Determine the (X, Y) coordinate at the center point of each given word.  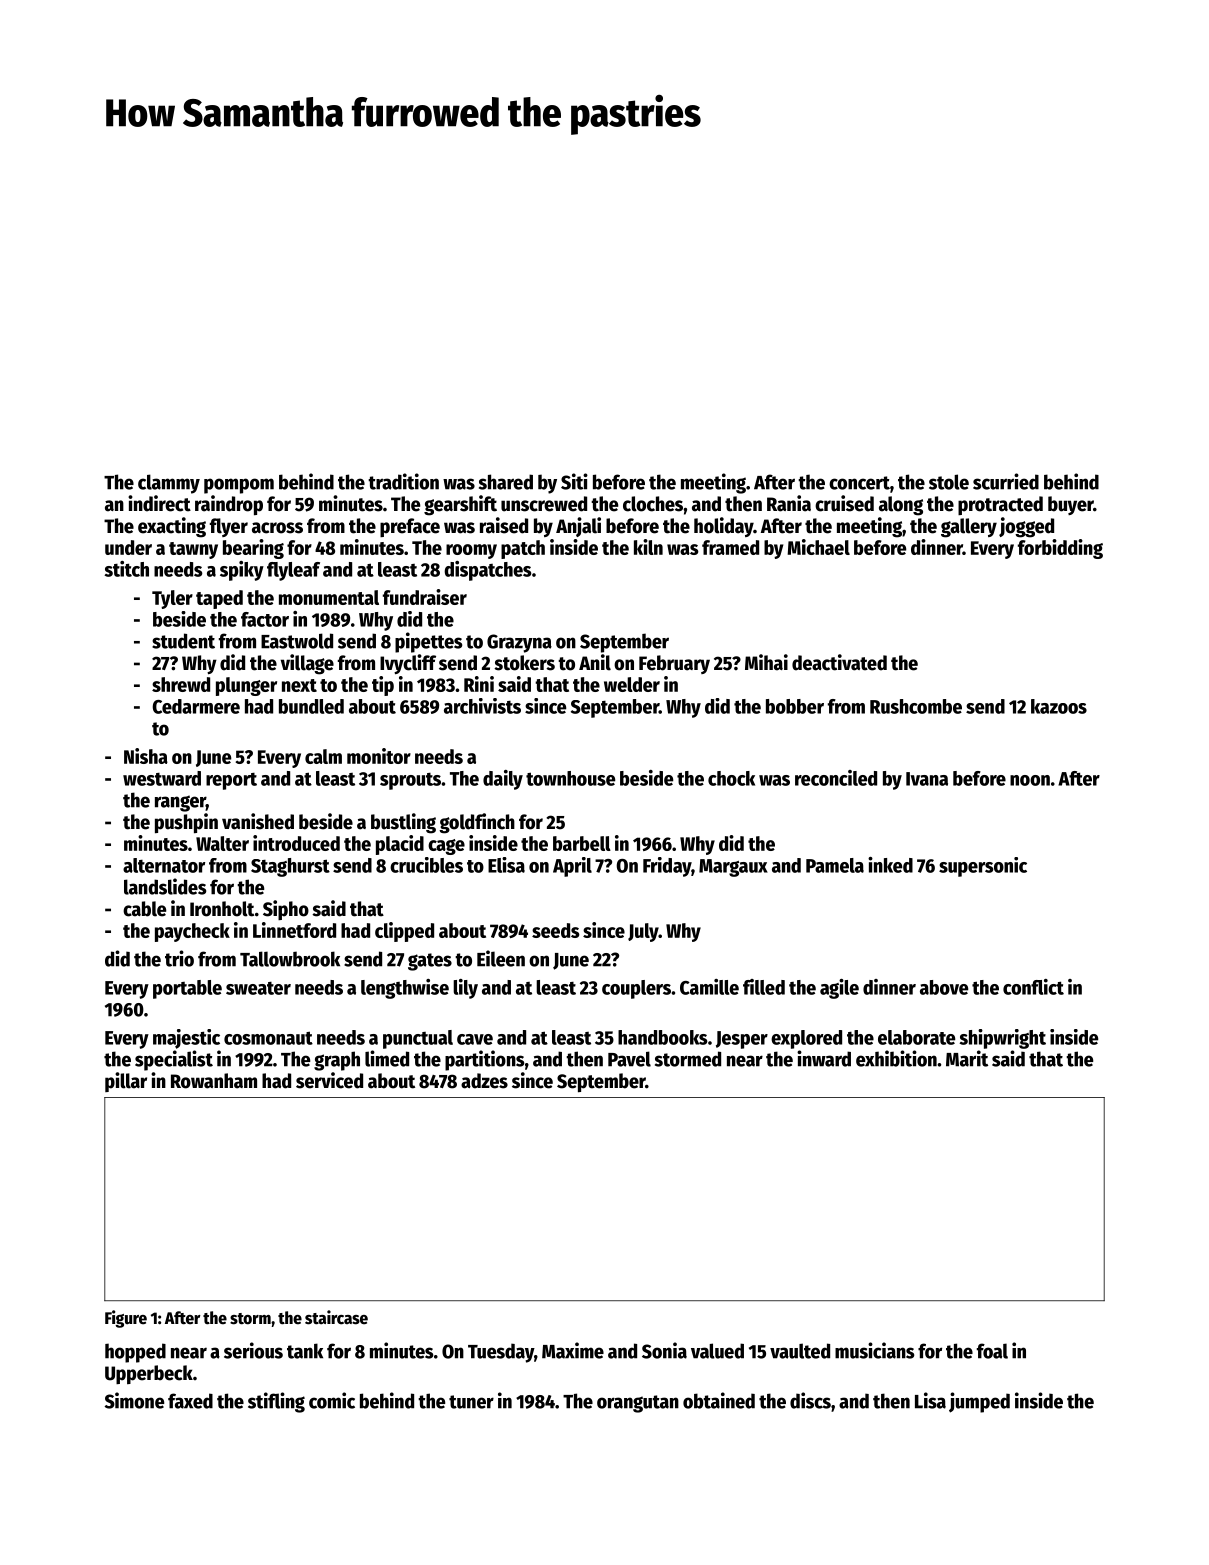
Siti (574, 481)
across (277, 528)
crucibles (426, 865)
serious (253, 1350)
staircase (336, 1317)
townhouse (570, 778)
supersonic (983, 867)
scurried (1006, 481)
